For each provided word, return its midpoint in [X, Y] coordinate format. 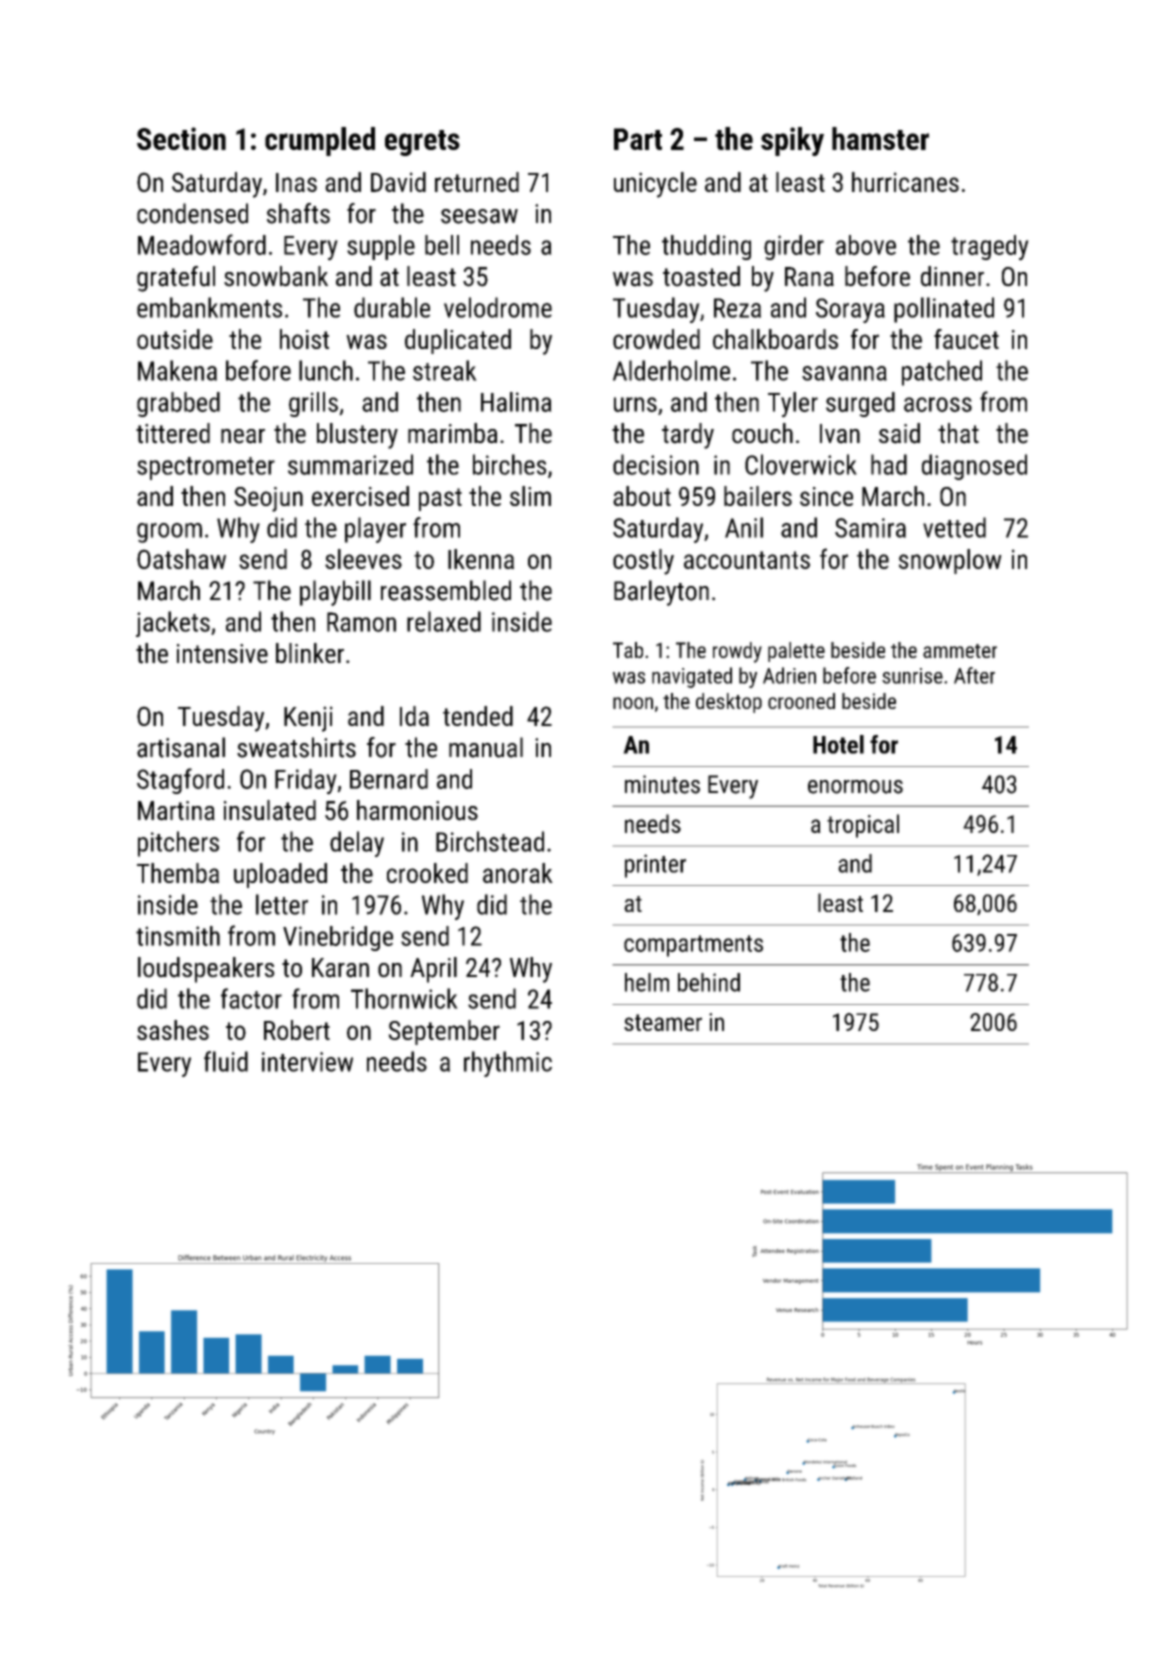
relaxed [444, 621]
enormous [855, 787]
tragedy [990, 248]
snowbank [276, 276]
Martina [176, 811]
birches [510, 464]
